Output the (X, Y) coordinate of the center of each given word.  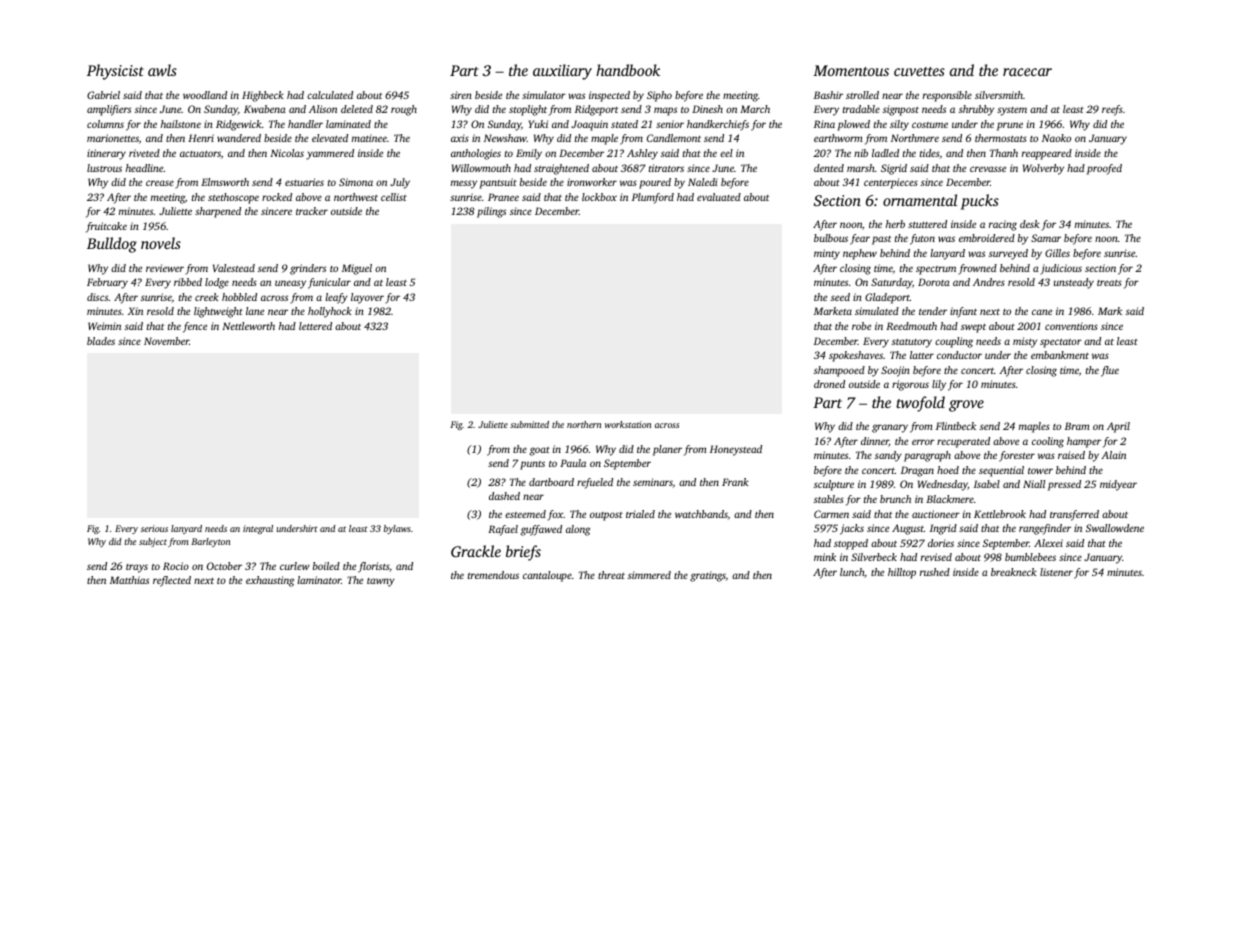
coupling (954, 342)
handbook (628, 70)
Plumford (653, 198)
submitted (529, 424)
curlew (295, 566)
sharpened (218, 212)
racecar (1027, 72)
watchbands (701, 514)
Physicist (115, 72)
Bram (1077, 426)
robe (861, 326)
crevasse (988, 169)
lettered (315, 326)
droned (829, 384)
